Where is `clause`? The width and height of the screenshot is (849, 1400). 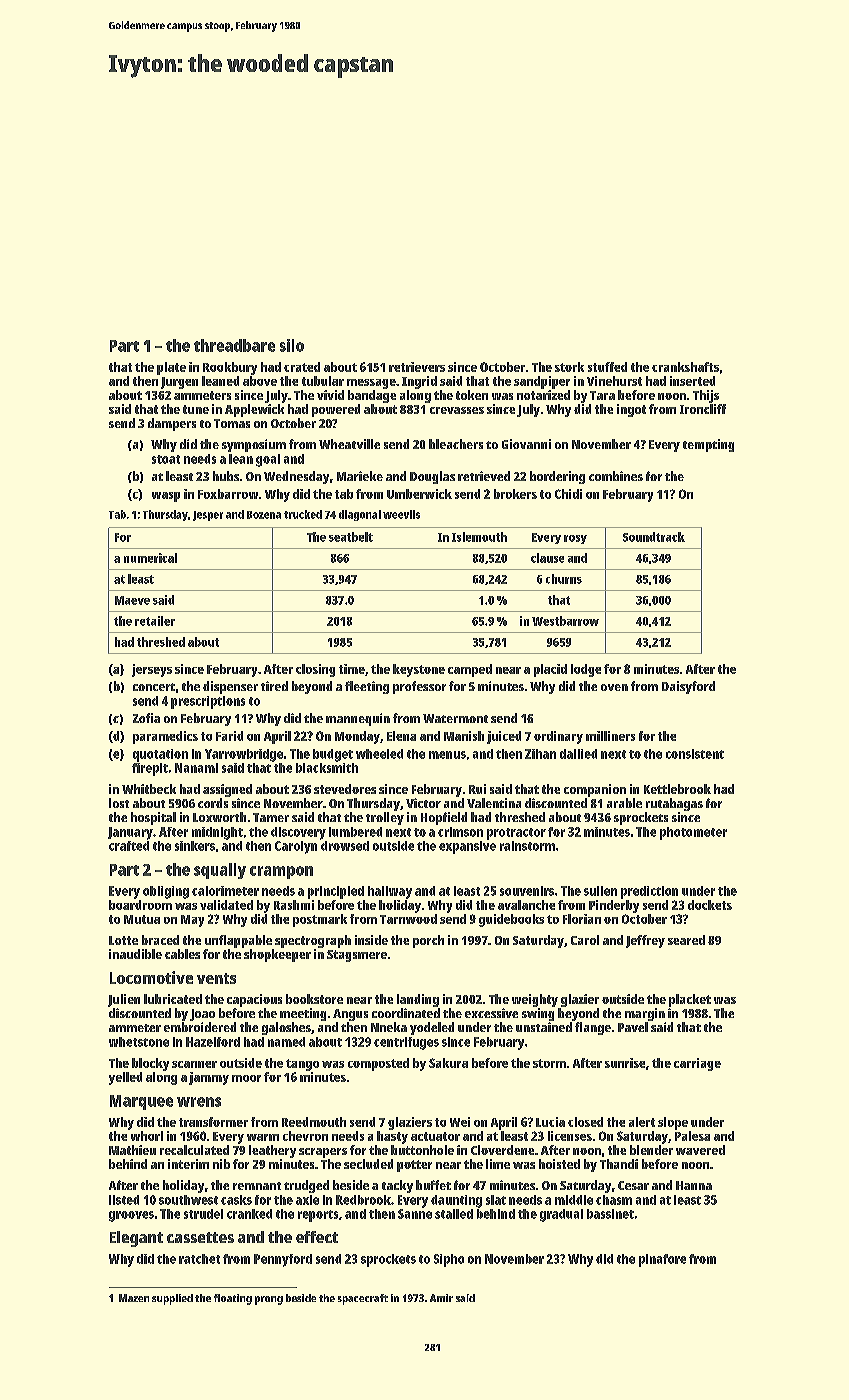
clause is located at coordinates (547, 558).
